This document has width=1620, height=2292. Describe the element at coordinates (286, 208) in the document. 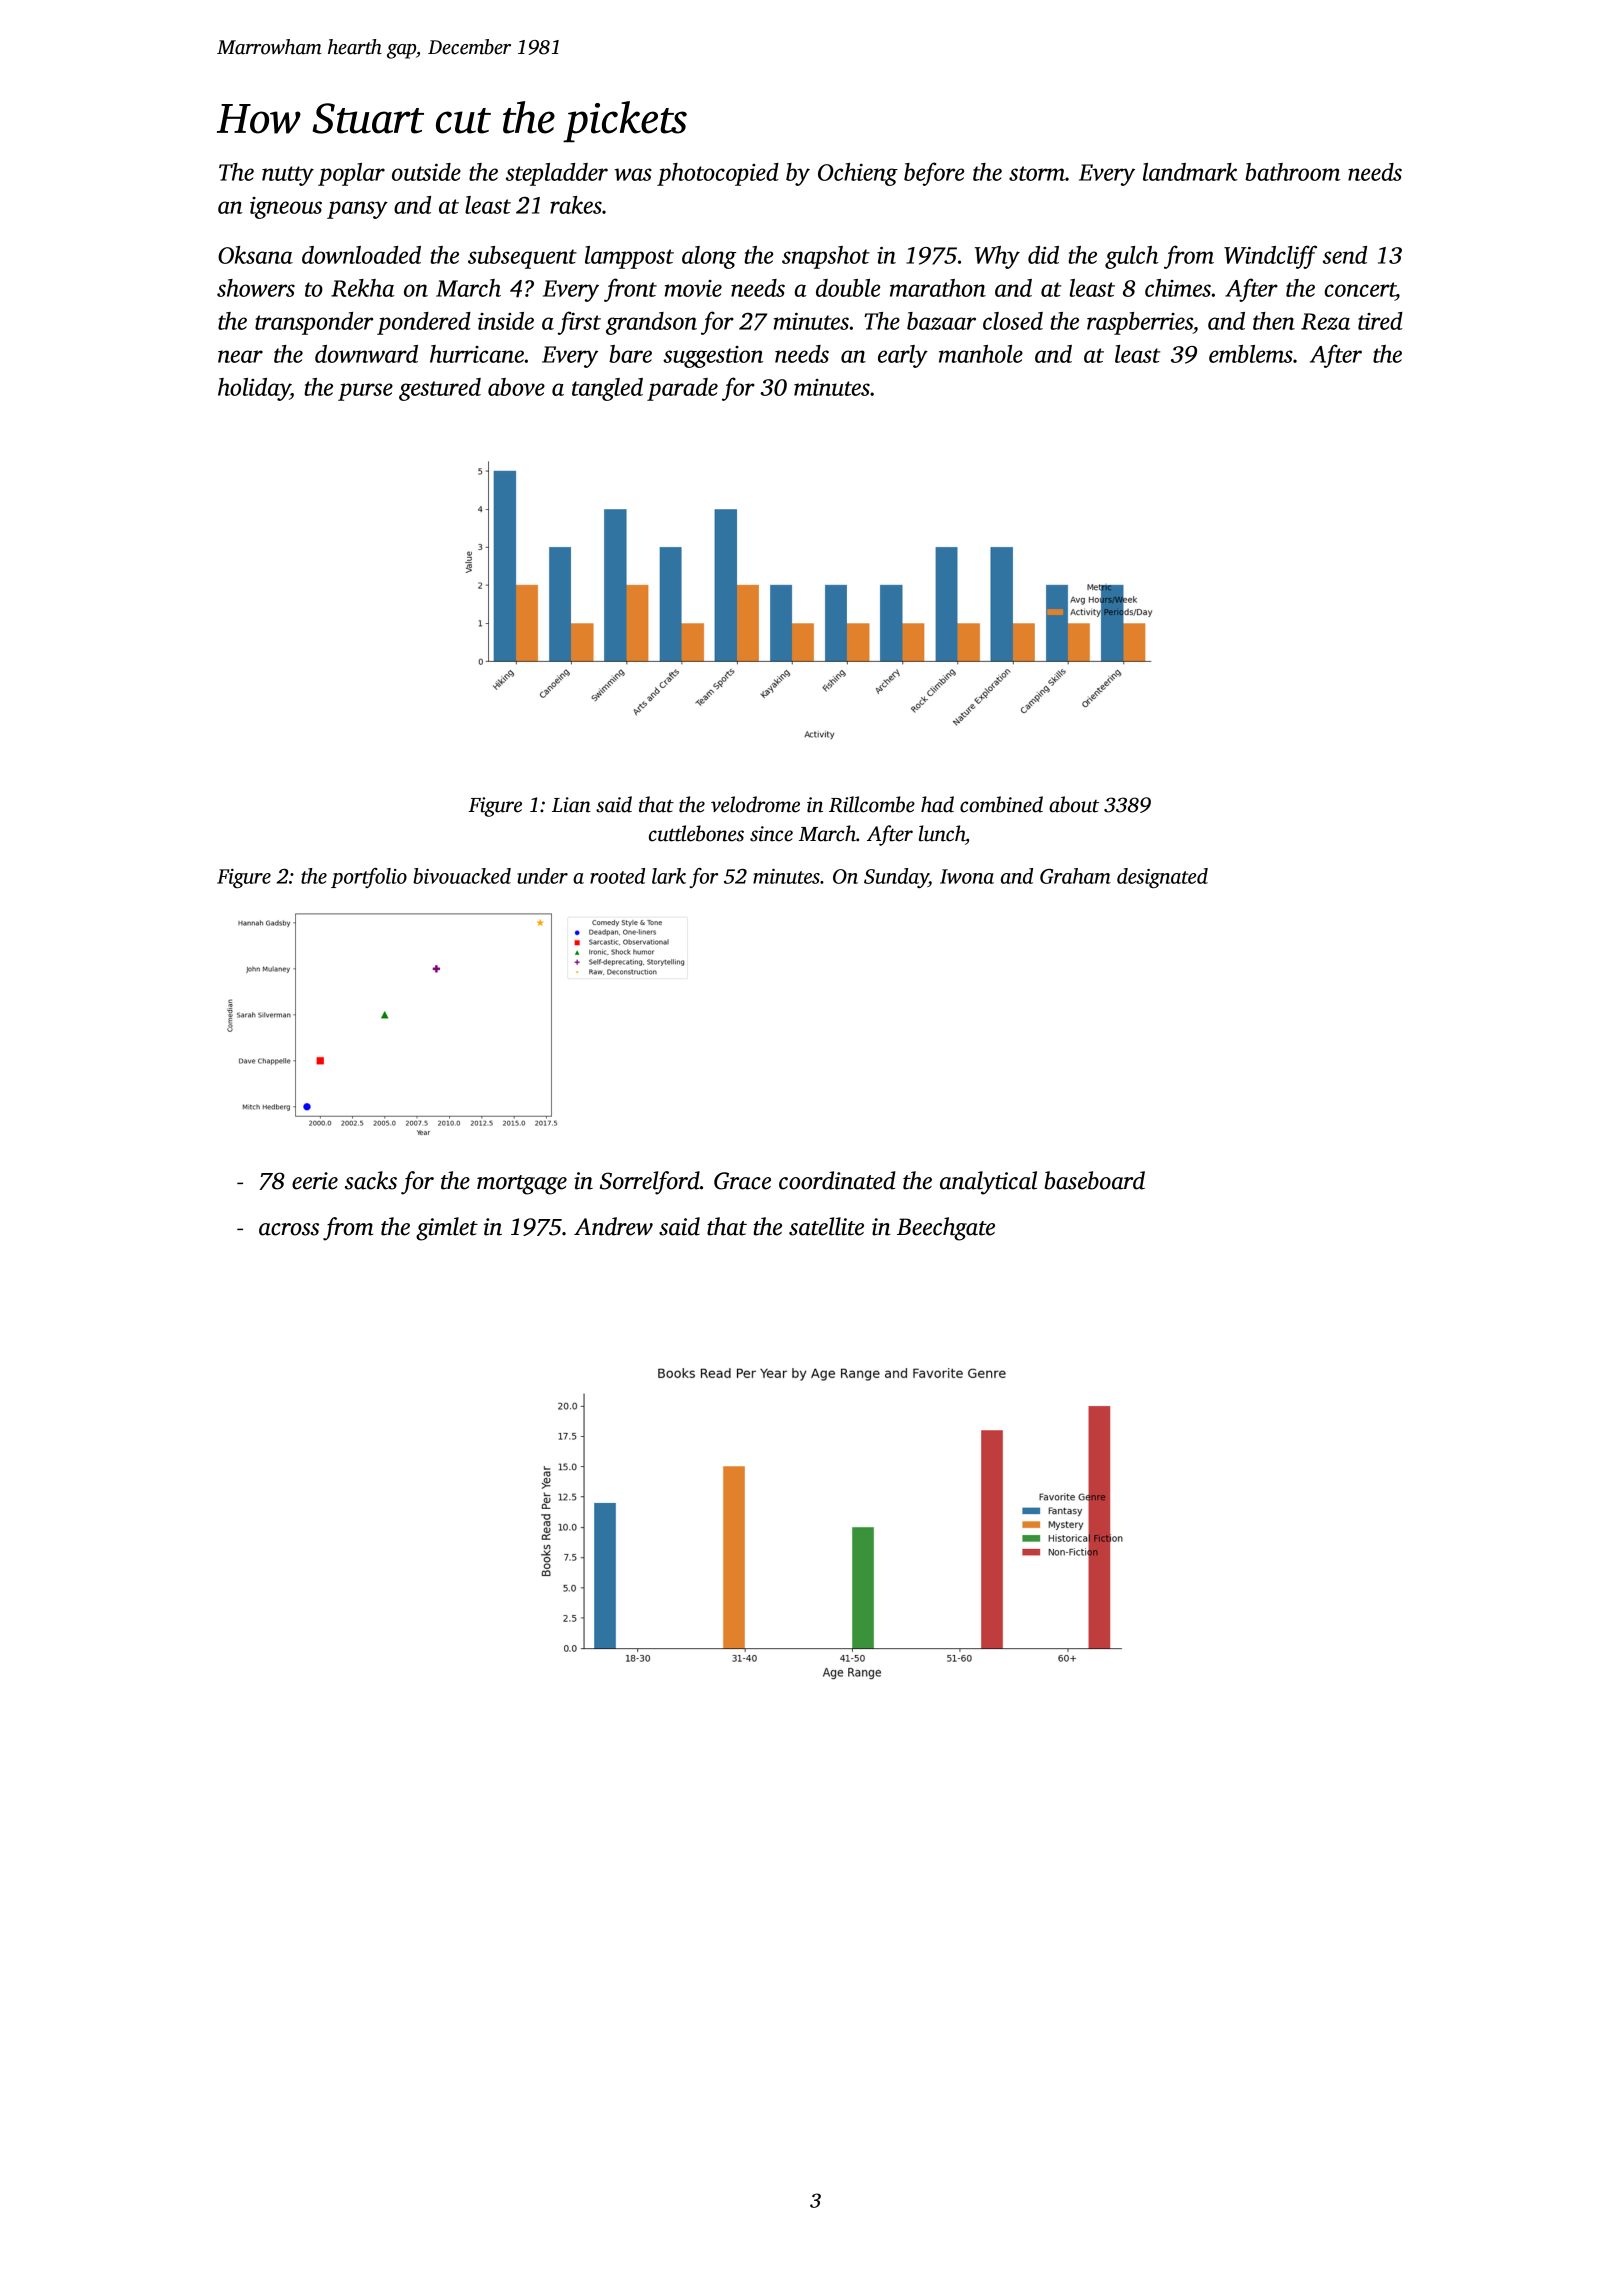

I see `igneous` at that location.
